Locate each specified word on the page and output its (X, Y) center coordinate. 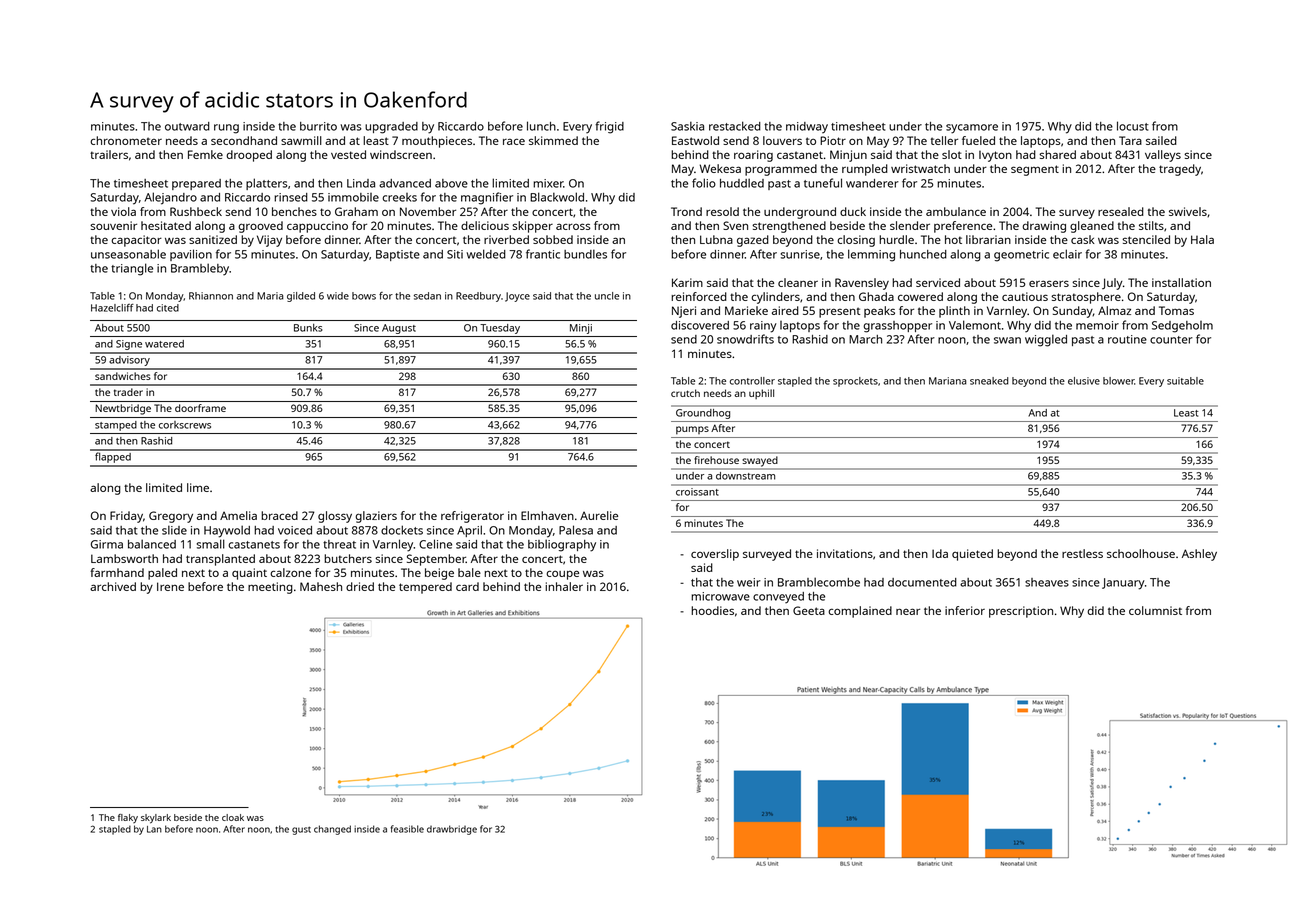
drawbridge (452, 830)
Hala (1202, 239)
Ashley (1199, 555)
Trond (686, 211)
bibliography (562, 545)
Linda (361, 183)
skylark (156, 819)
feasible (407, 829)
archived (113, 586)
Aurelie (599, 515)
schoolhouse (1141, 553)
